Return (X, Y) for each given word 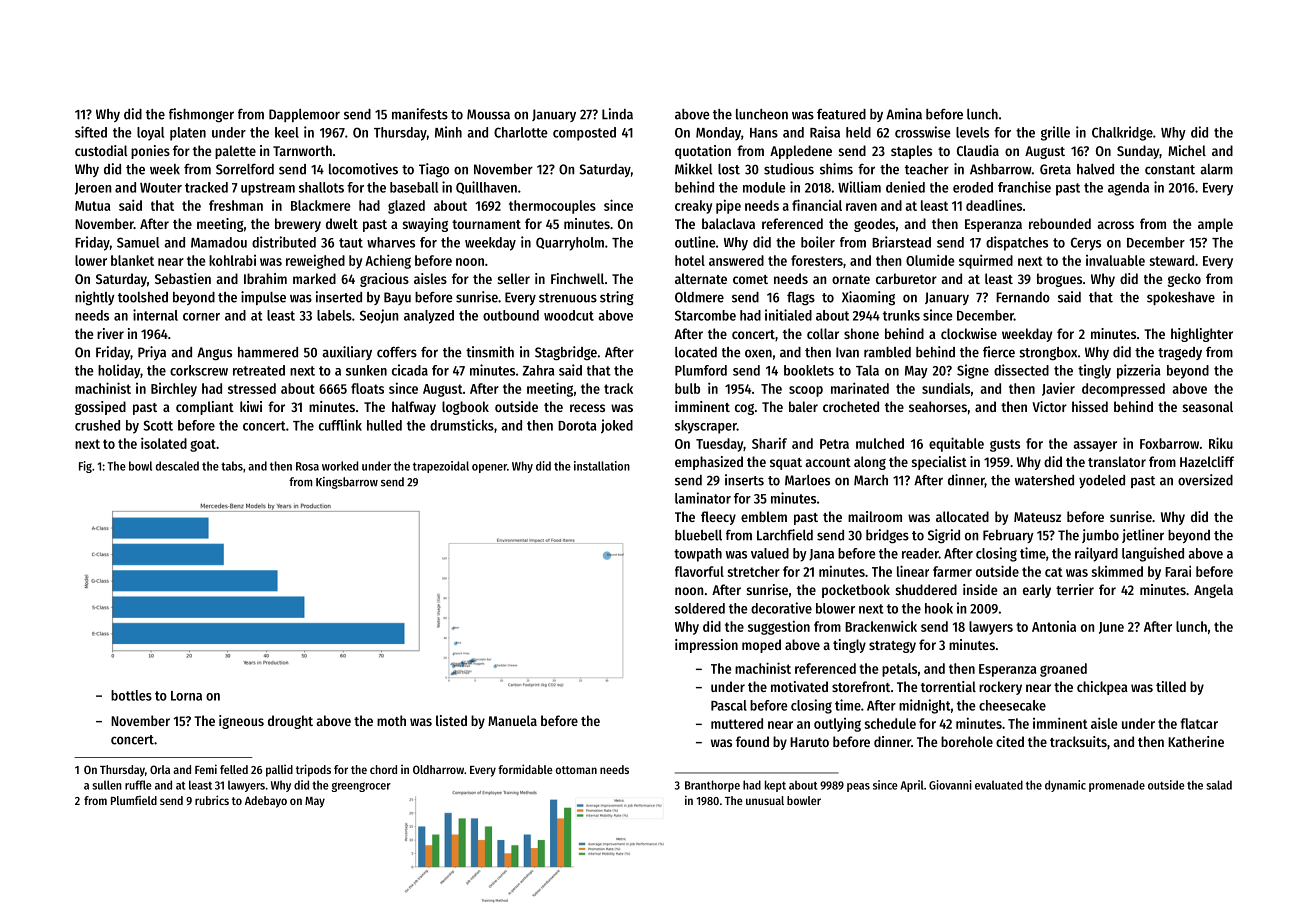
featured (841, 114)
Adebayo (266, 802)
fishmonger (201, 115)
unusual (765, 800)
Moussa (488, 114)
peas (858, 787)
